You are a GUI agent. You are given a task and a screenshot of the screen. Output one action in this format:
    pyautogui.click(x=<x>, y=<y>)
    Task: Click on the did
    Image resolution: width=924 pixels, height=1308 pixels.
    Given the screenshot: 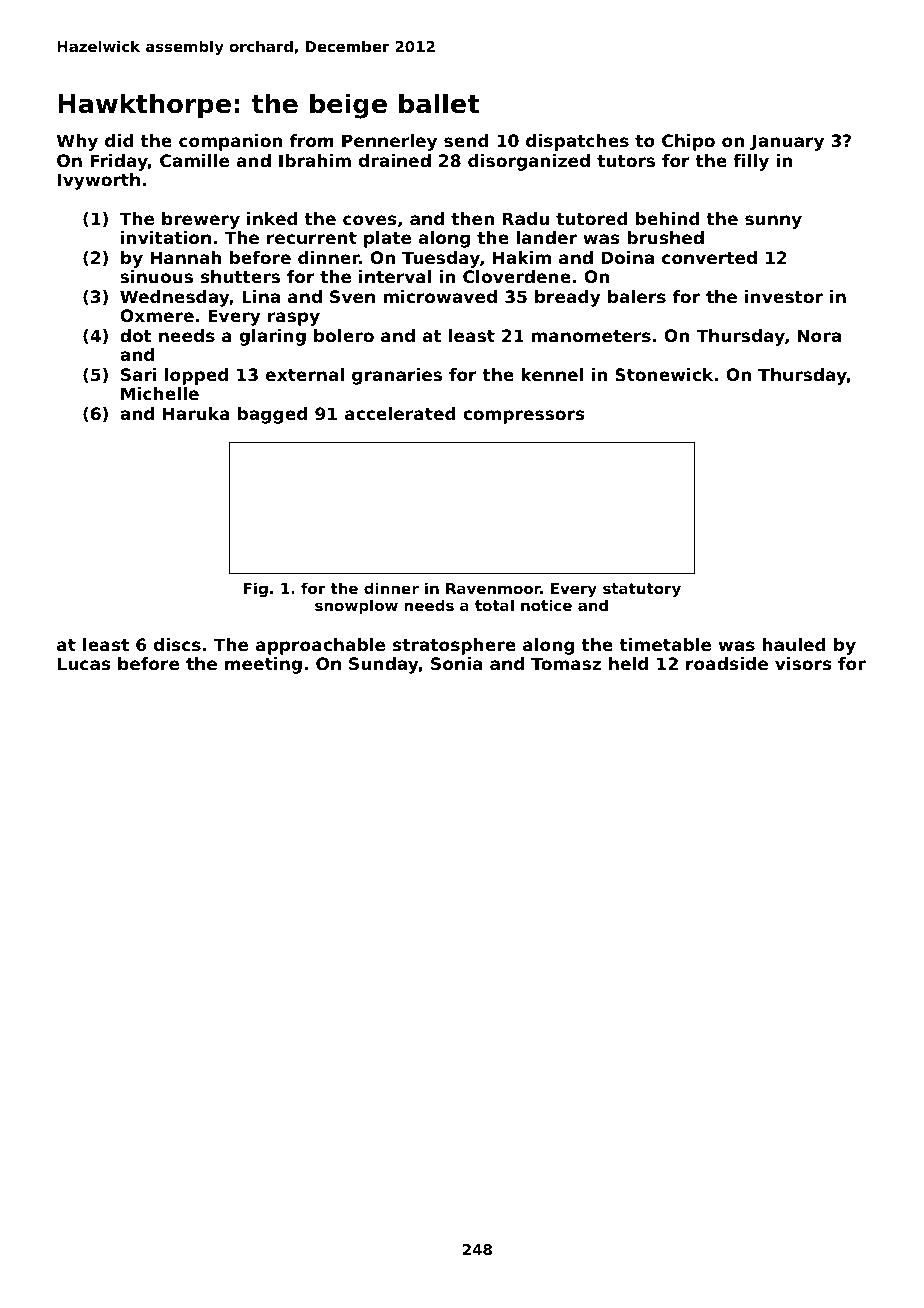 What is the action you would take?
    pyautogui.click(x=119, y=140)
